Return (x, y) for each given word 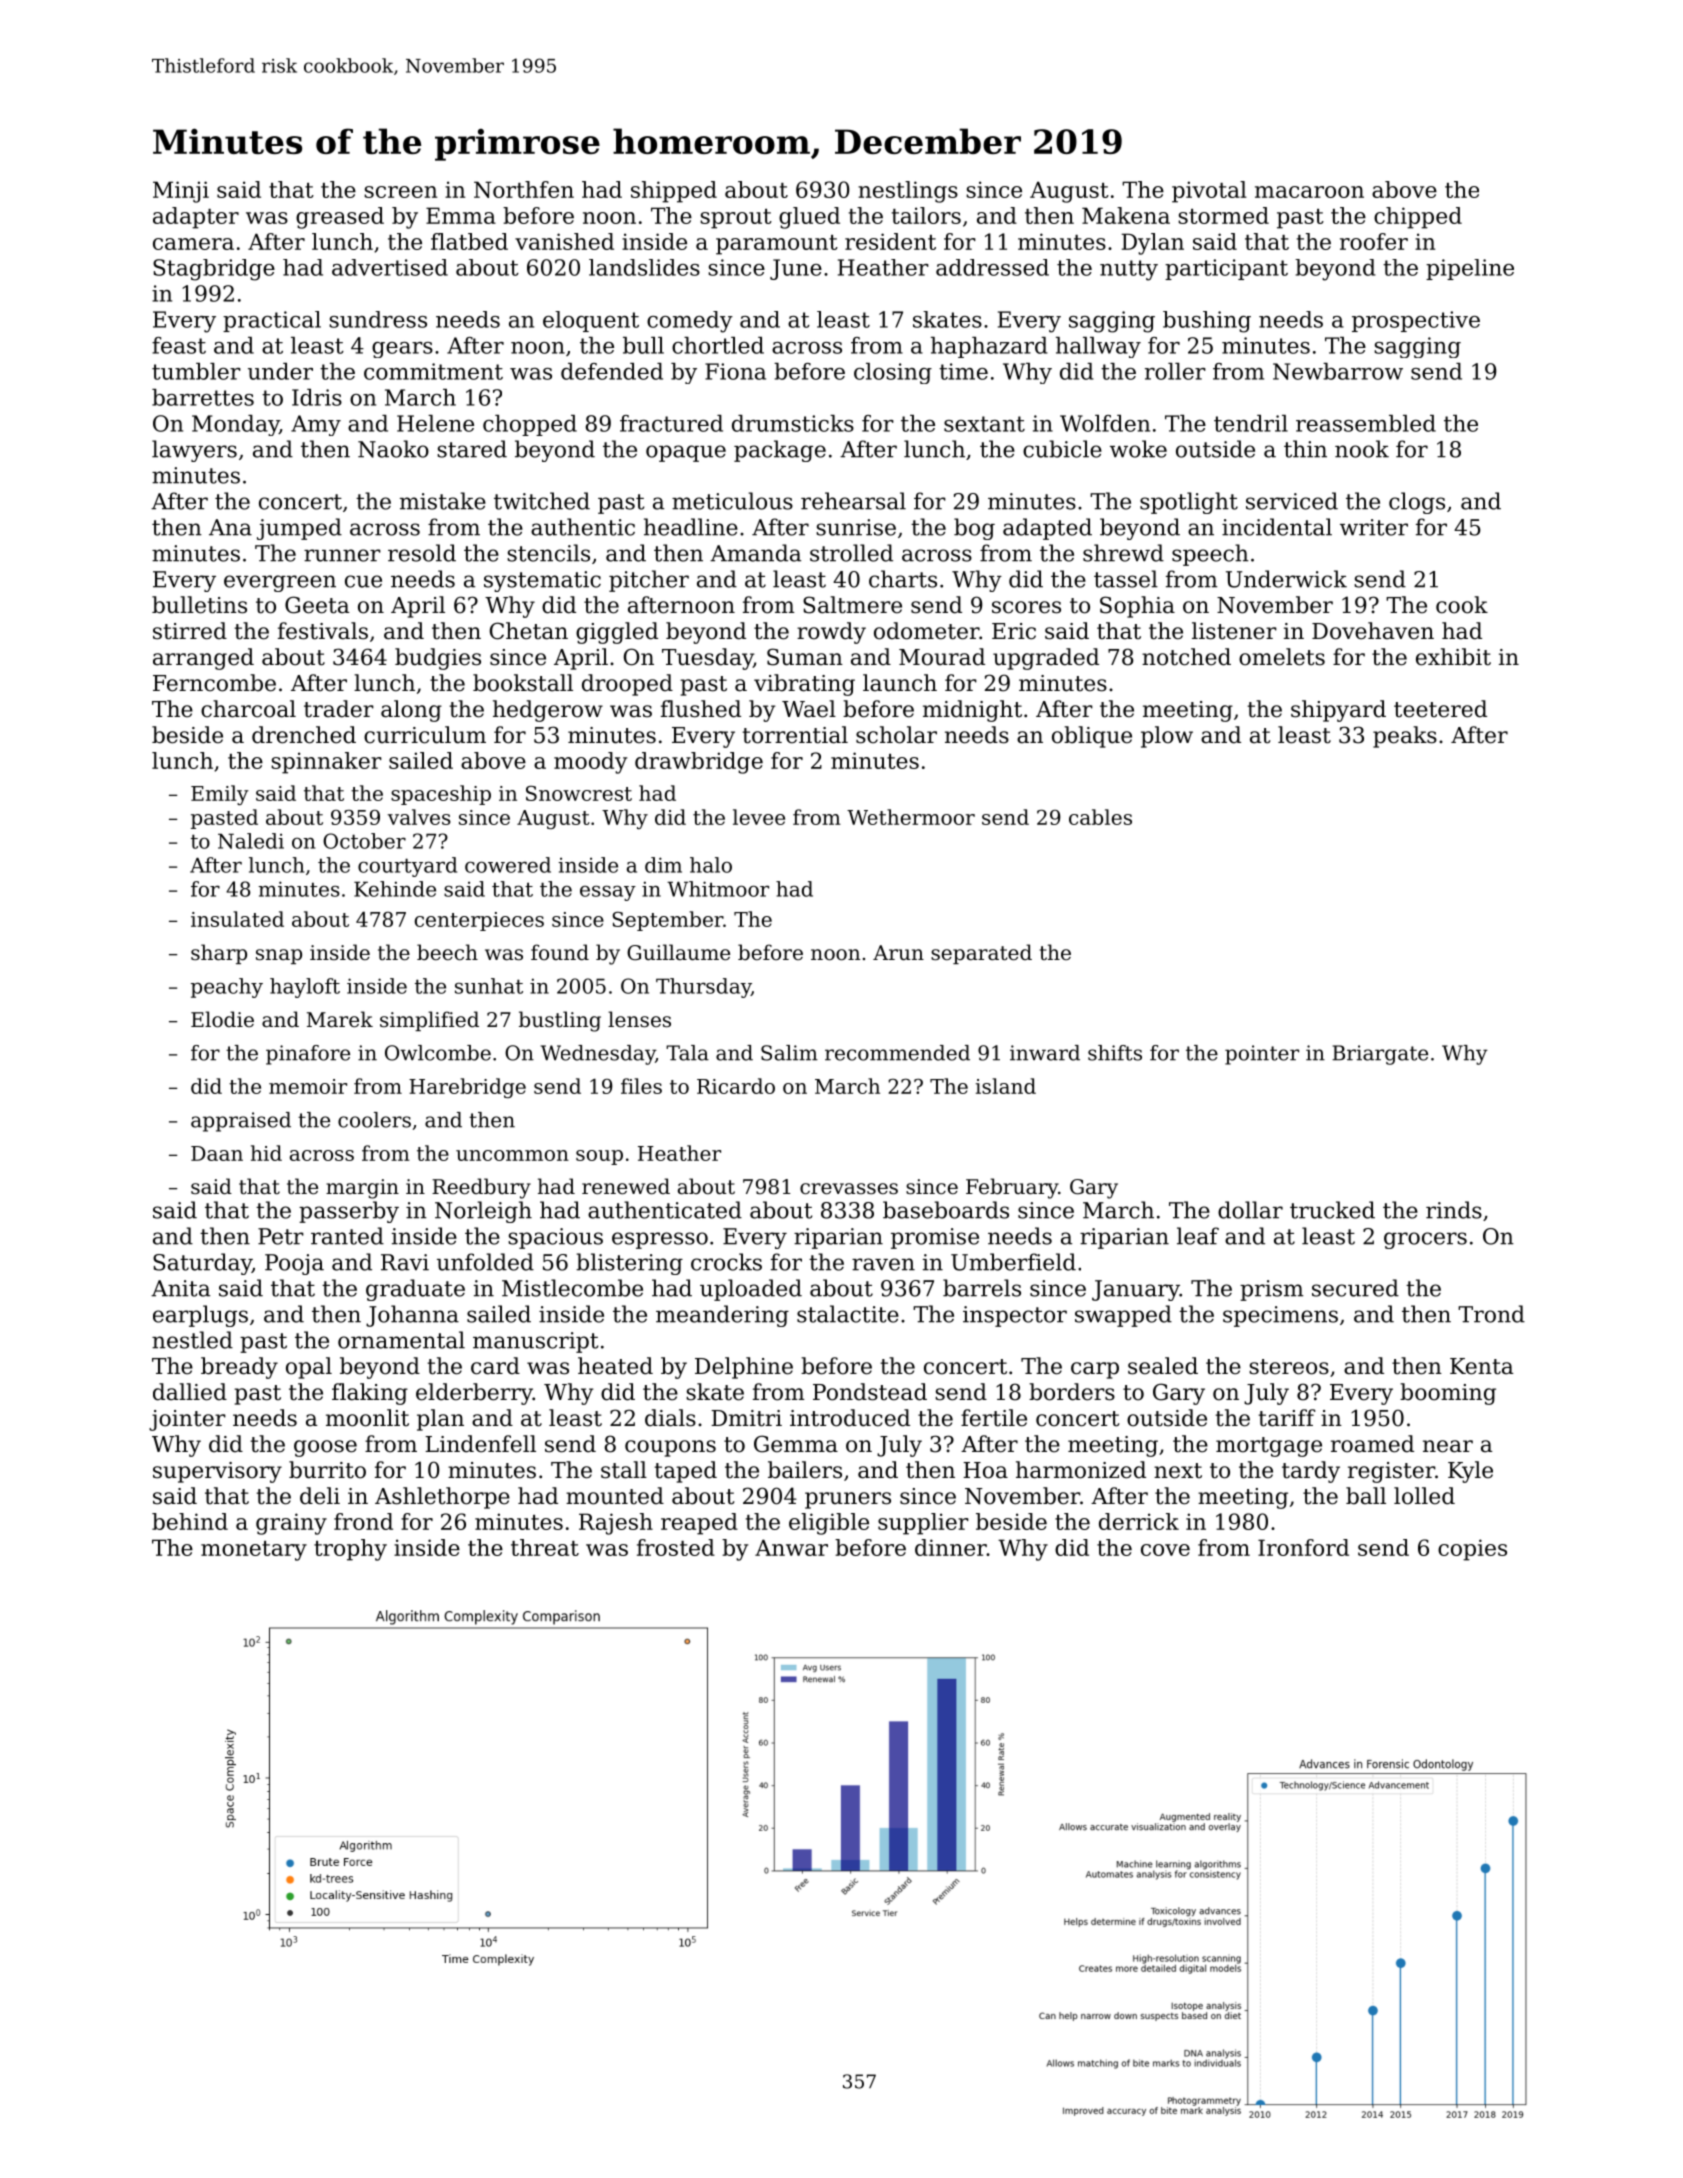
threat (545, 1547)
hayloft (305, 988)
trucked (1332, 1210)
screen (400, 192)
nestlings (908, 192)
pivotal (1209, 192)
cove (1165, 1550)
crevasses (849, 1189)
